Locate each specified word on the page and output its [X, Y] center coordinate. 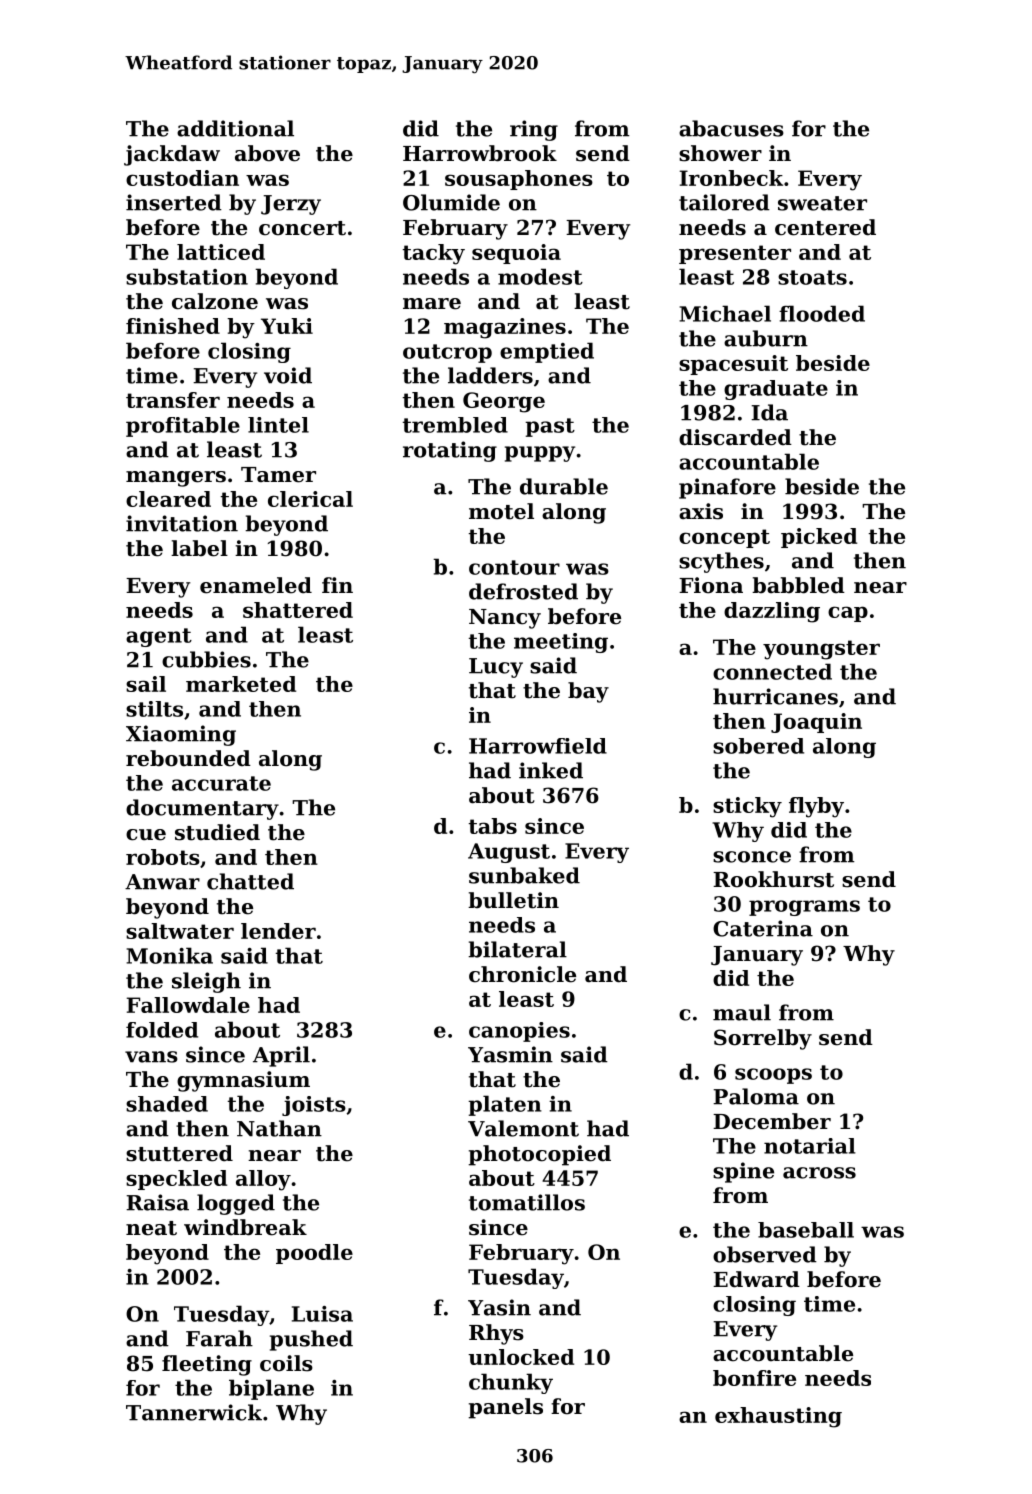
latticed [221, 252]
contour [514, 567]
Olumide [451, 202]
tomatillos [527, 1202]
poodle [314, 1254]
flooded [822, 313]
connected [772, 671]
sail [146, 684]
